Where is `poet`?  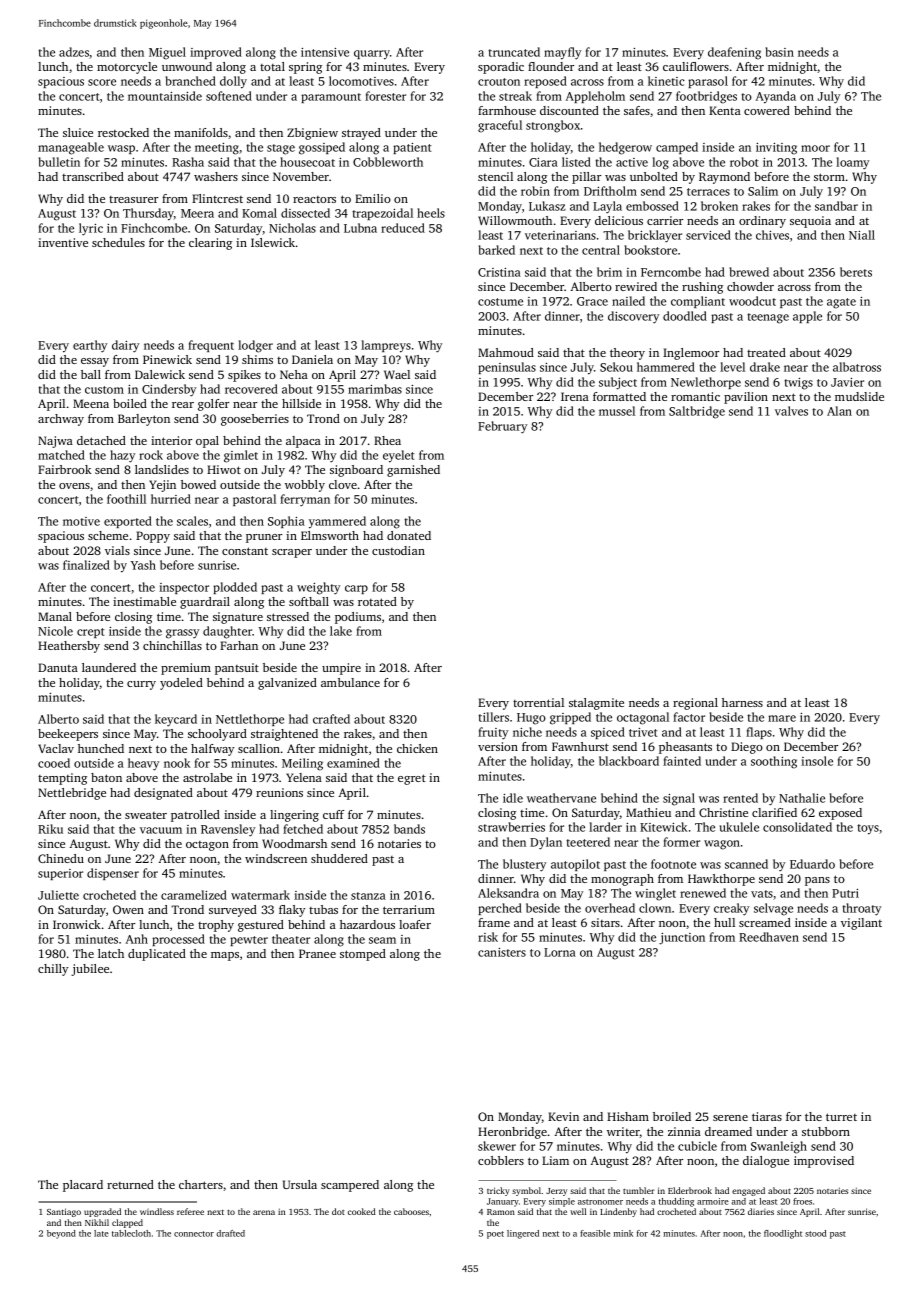 poet is located at coordinates (495, 1235).
